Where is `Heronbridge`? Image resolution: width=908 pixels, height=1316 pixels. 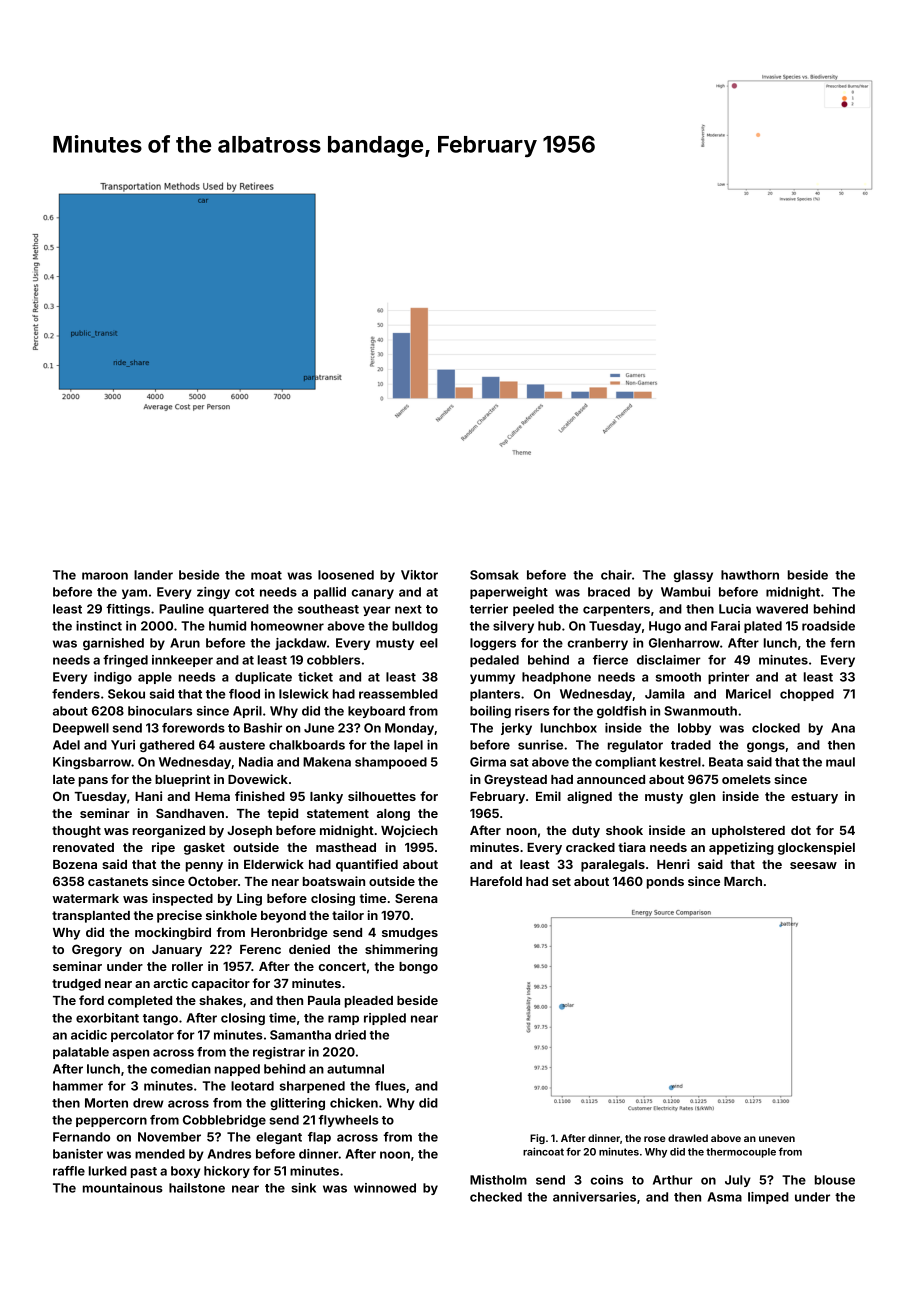
Heronbridge is located at coordinates (289, 933).
